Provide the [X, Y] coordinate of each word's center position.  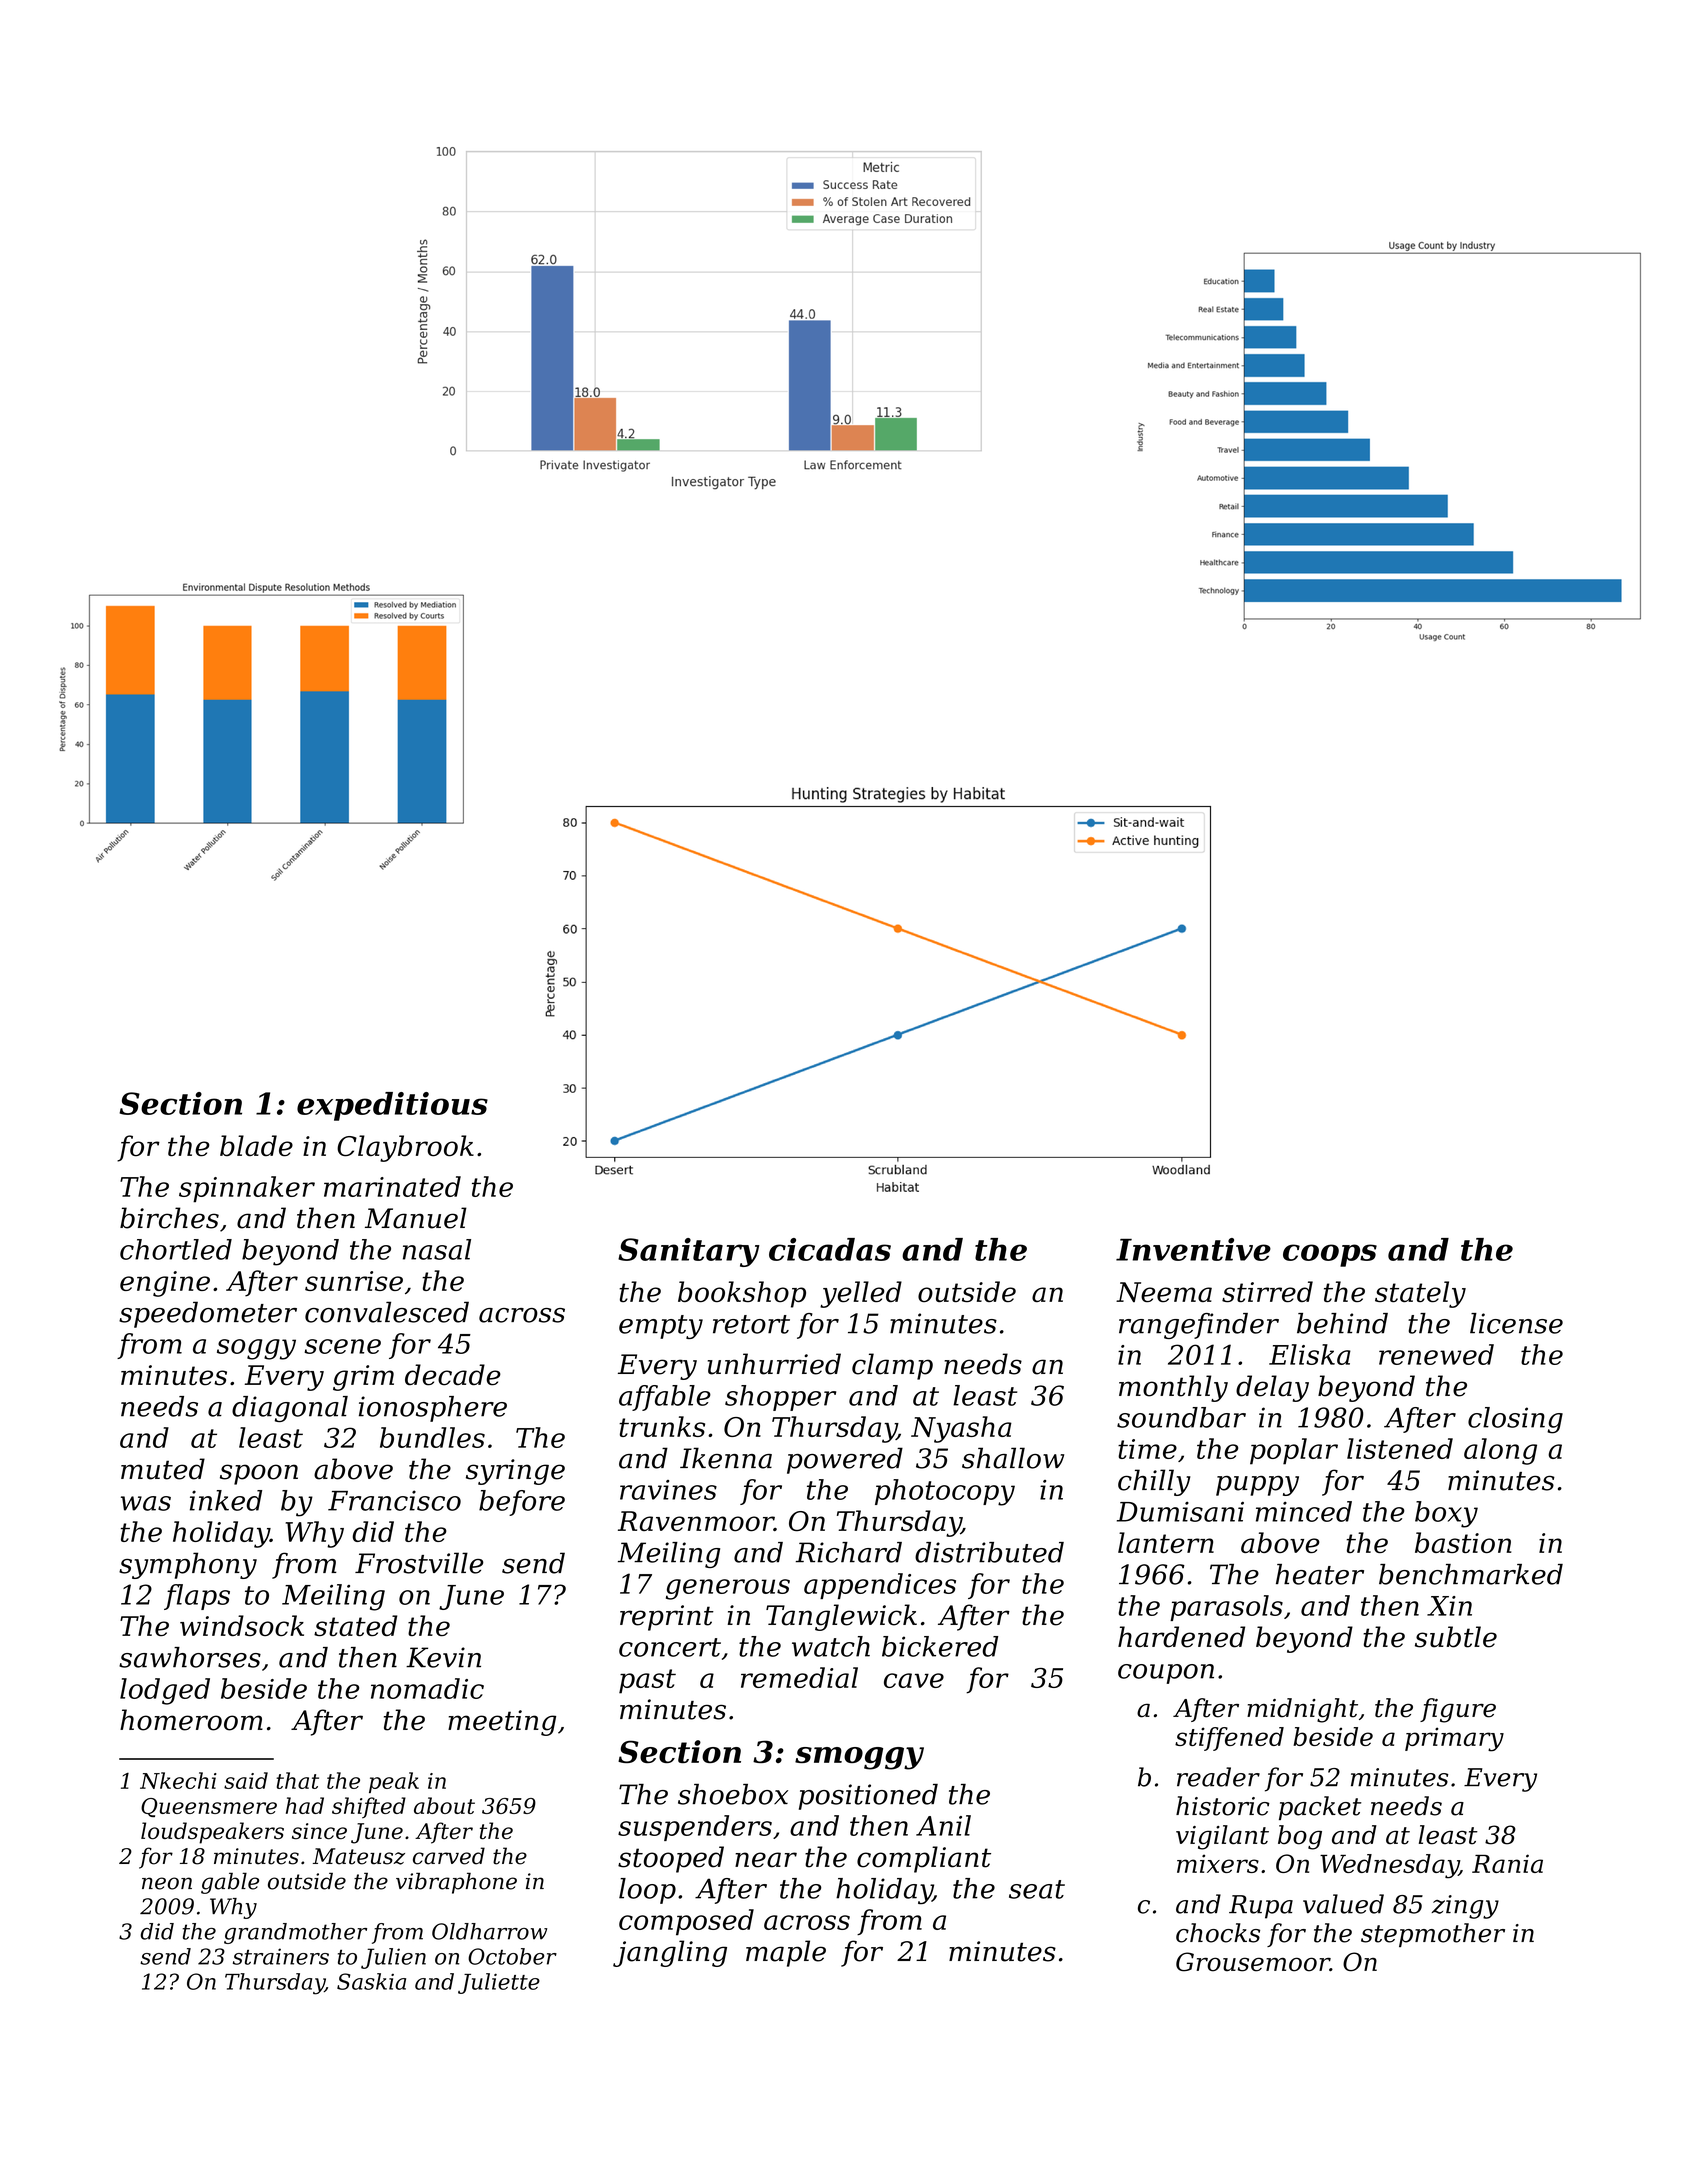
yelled [861, 1294]
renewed [1436, 1354]
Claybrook [405, 1148]
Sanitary [689, 1252]
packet [1320, 1808]
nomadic [427, 1688]
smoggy [859, 1758]
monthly [1173, 1388]
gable [230, 1883]
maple [786, 1953]
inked [226, 1500]
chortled [176, 1249]
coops [1330, 1255]
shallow [1013, 1458]
